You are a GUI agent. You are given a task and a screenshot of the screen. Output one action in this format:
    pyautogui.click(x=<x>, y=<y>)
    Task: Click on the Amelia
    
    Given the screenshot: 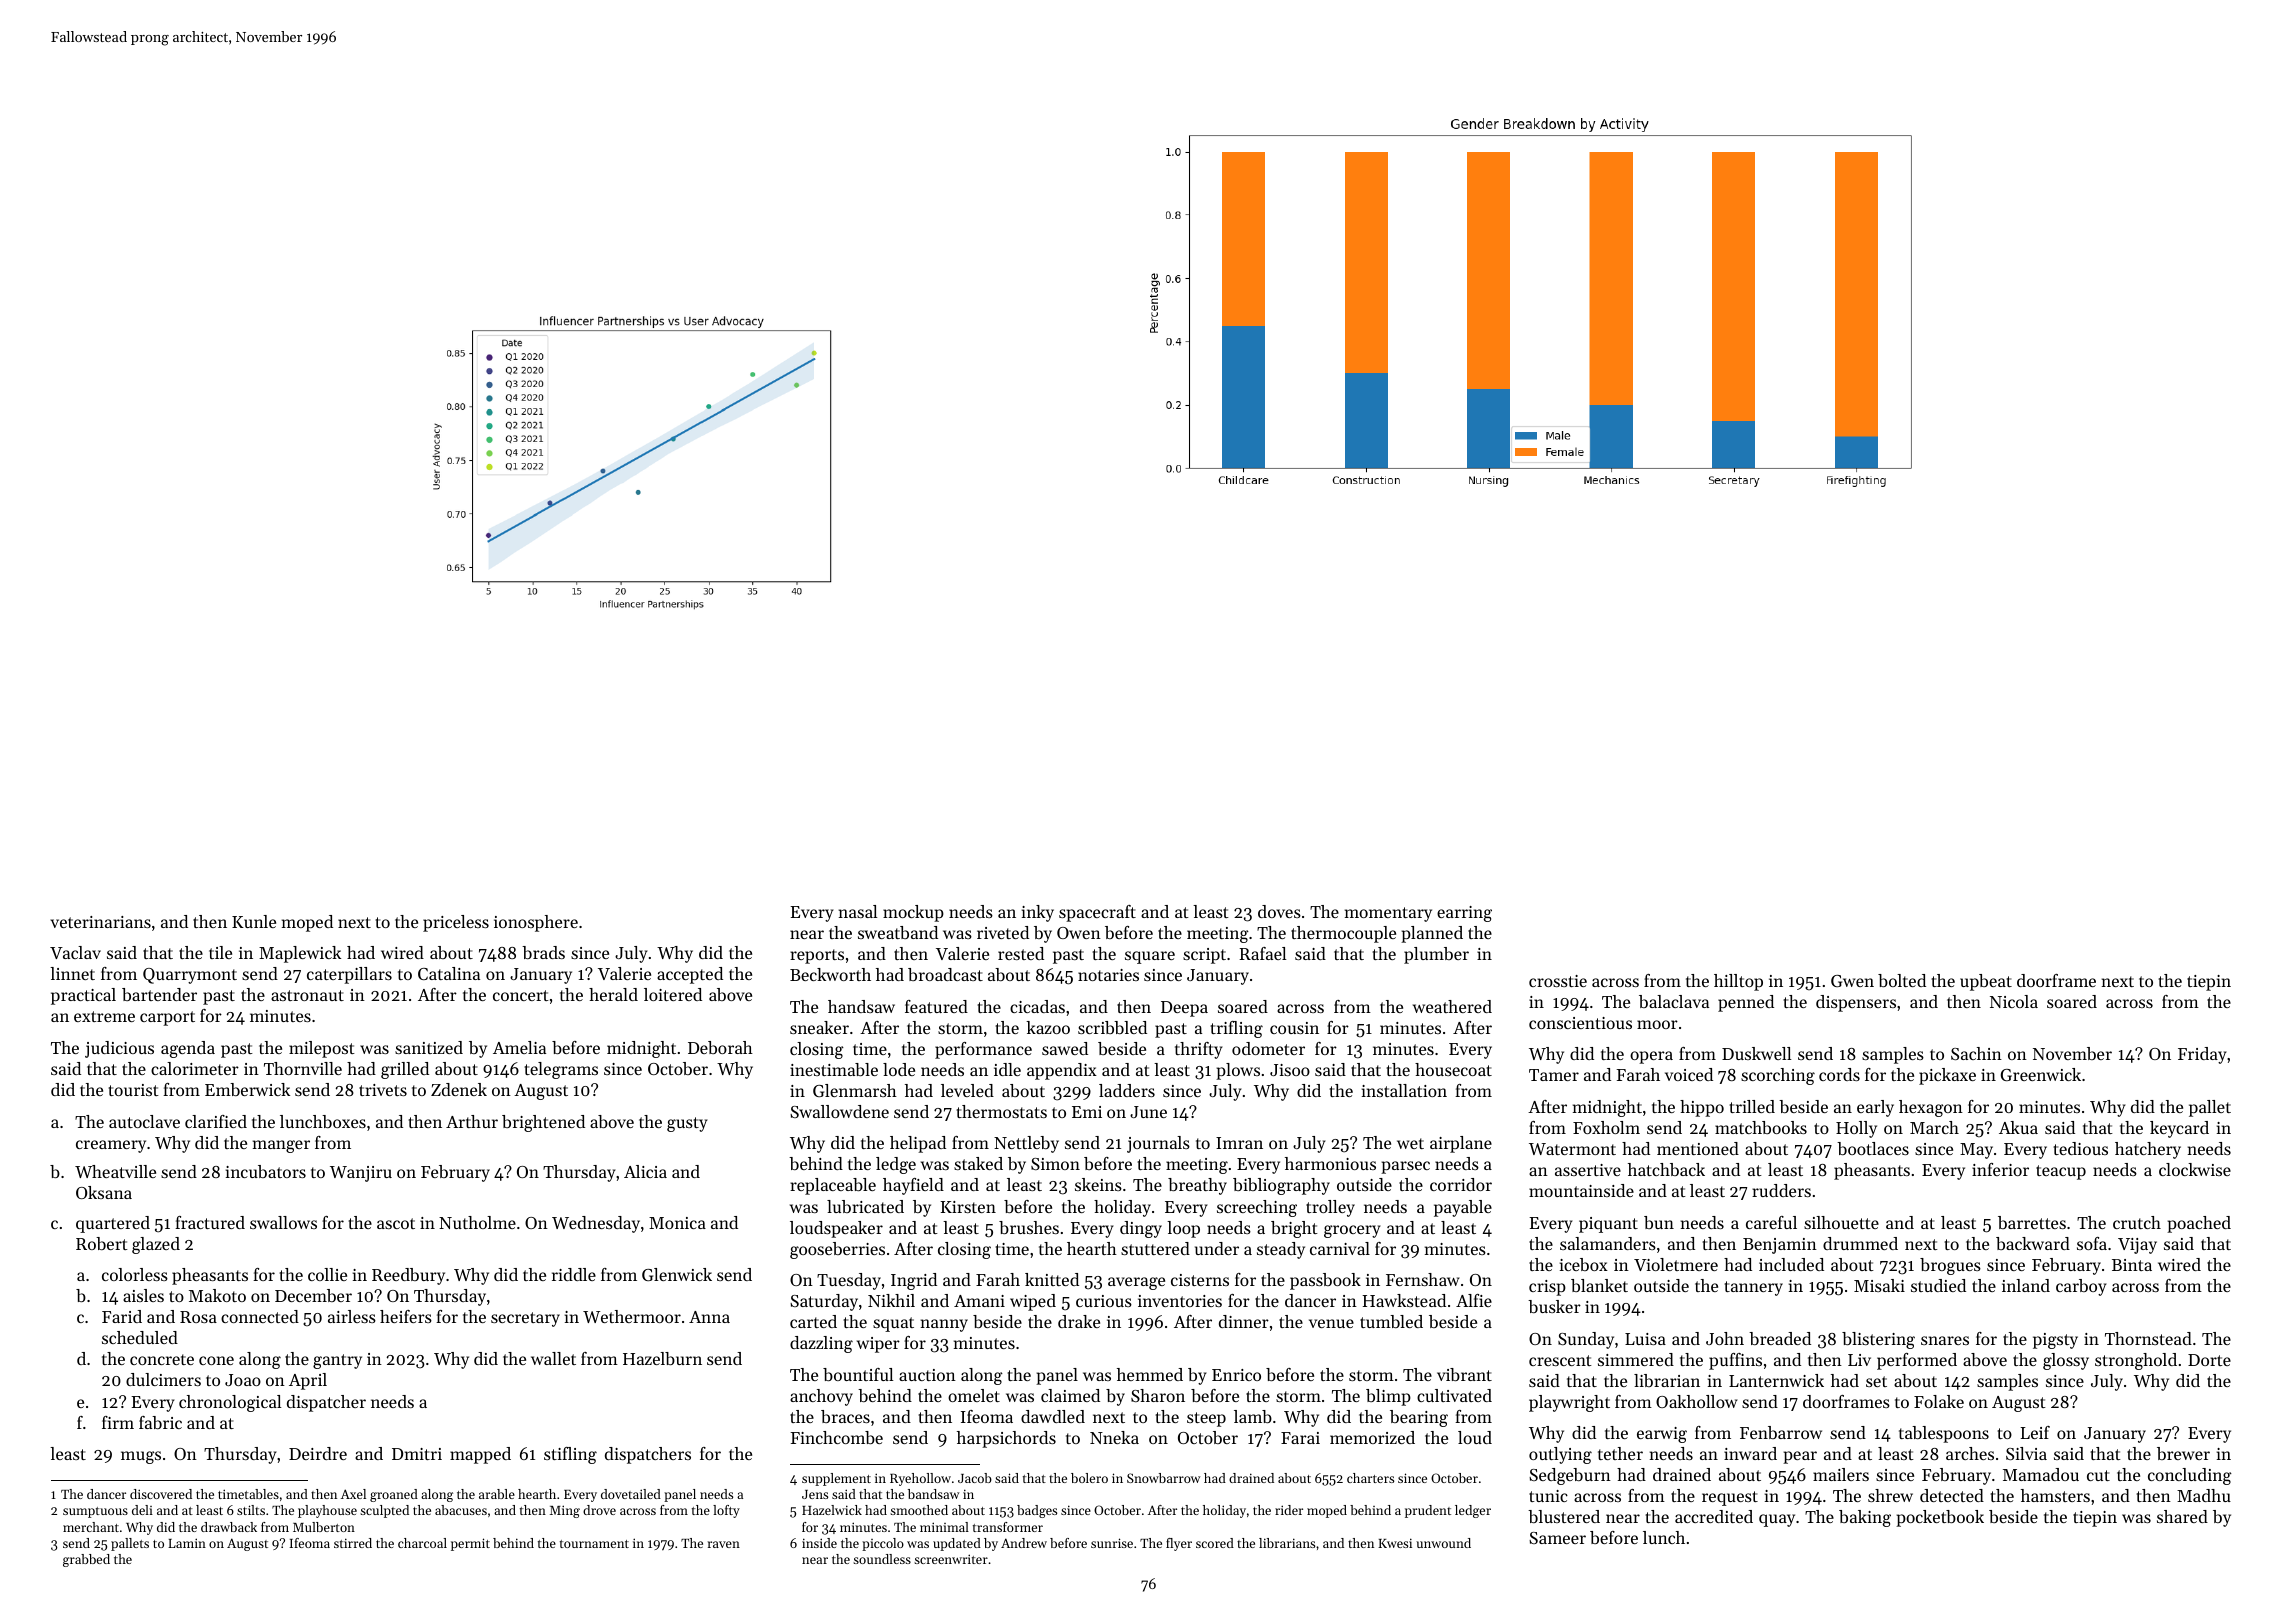 What is the action you would take?
    pyautogui.click(x=519, y=1047)
